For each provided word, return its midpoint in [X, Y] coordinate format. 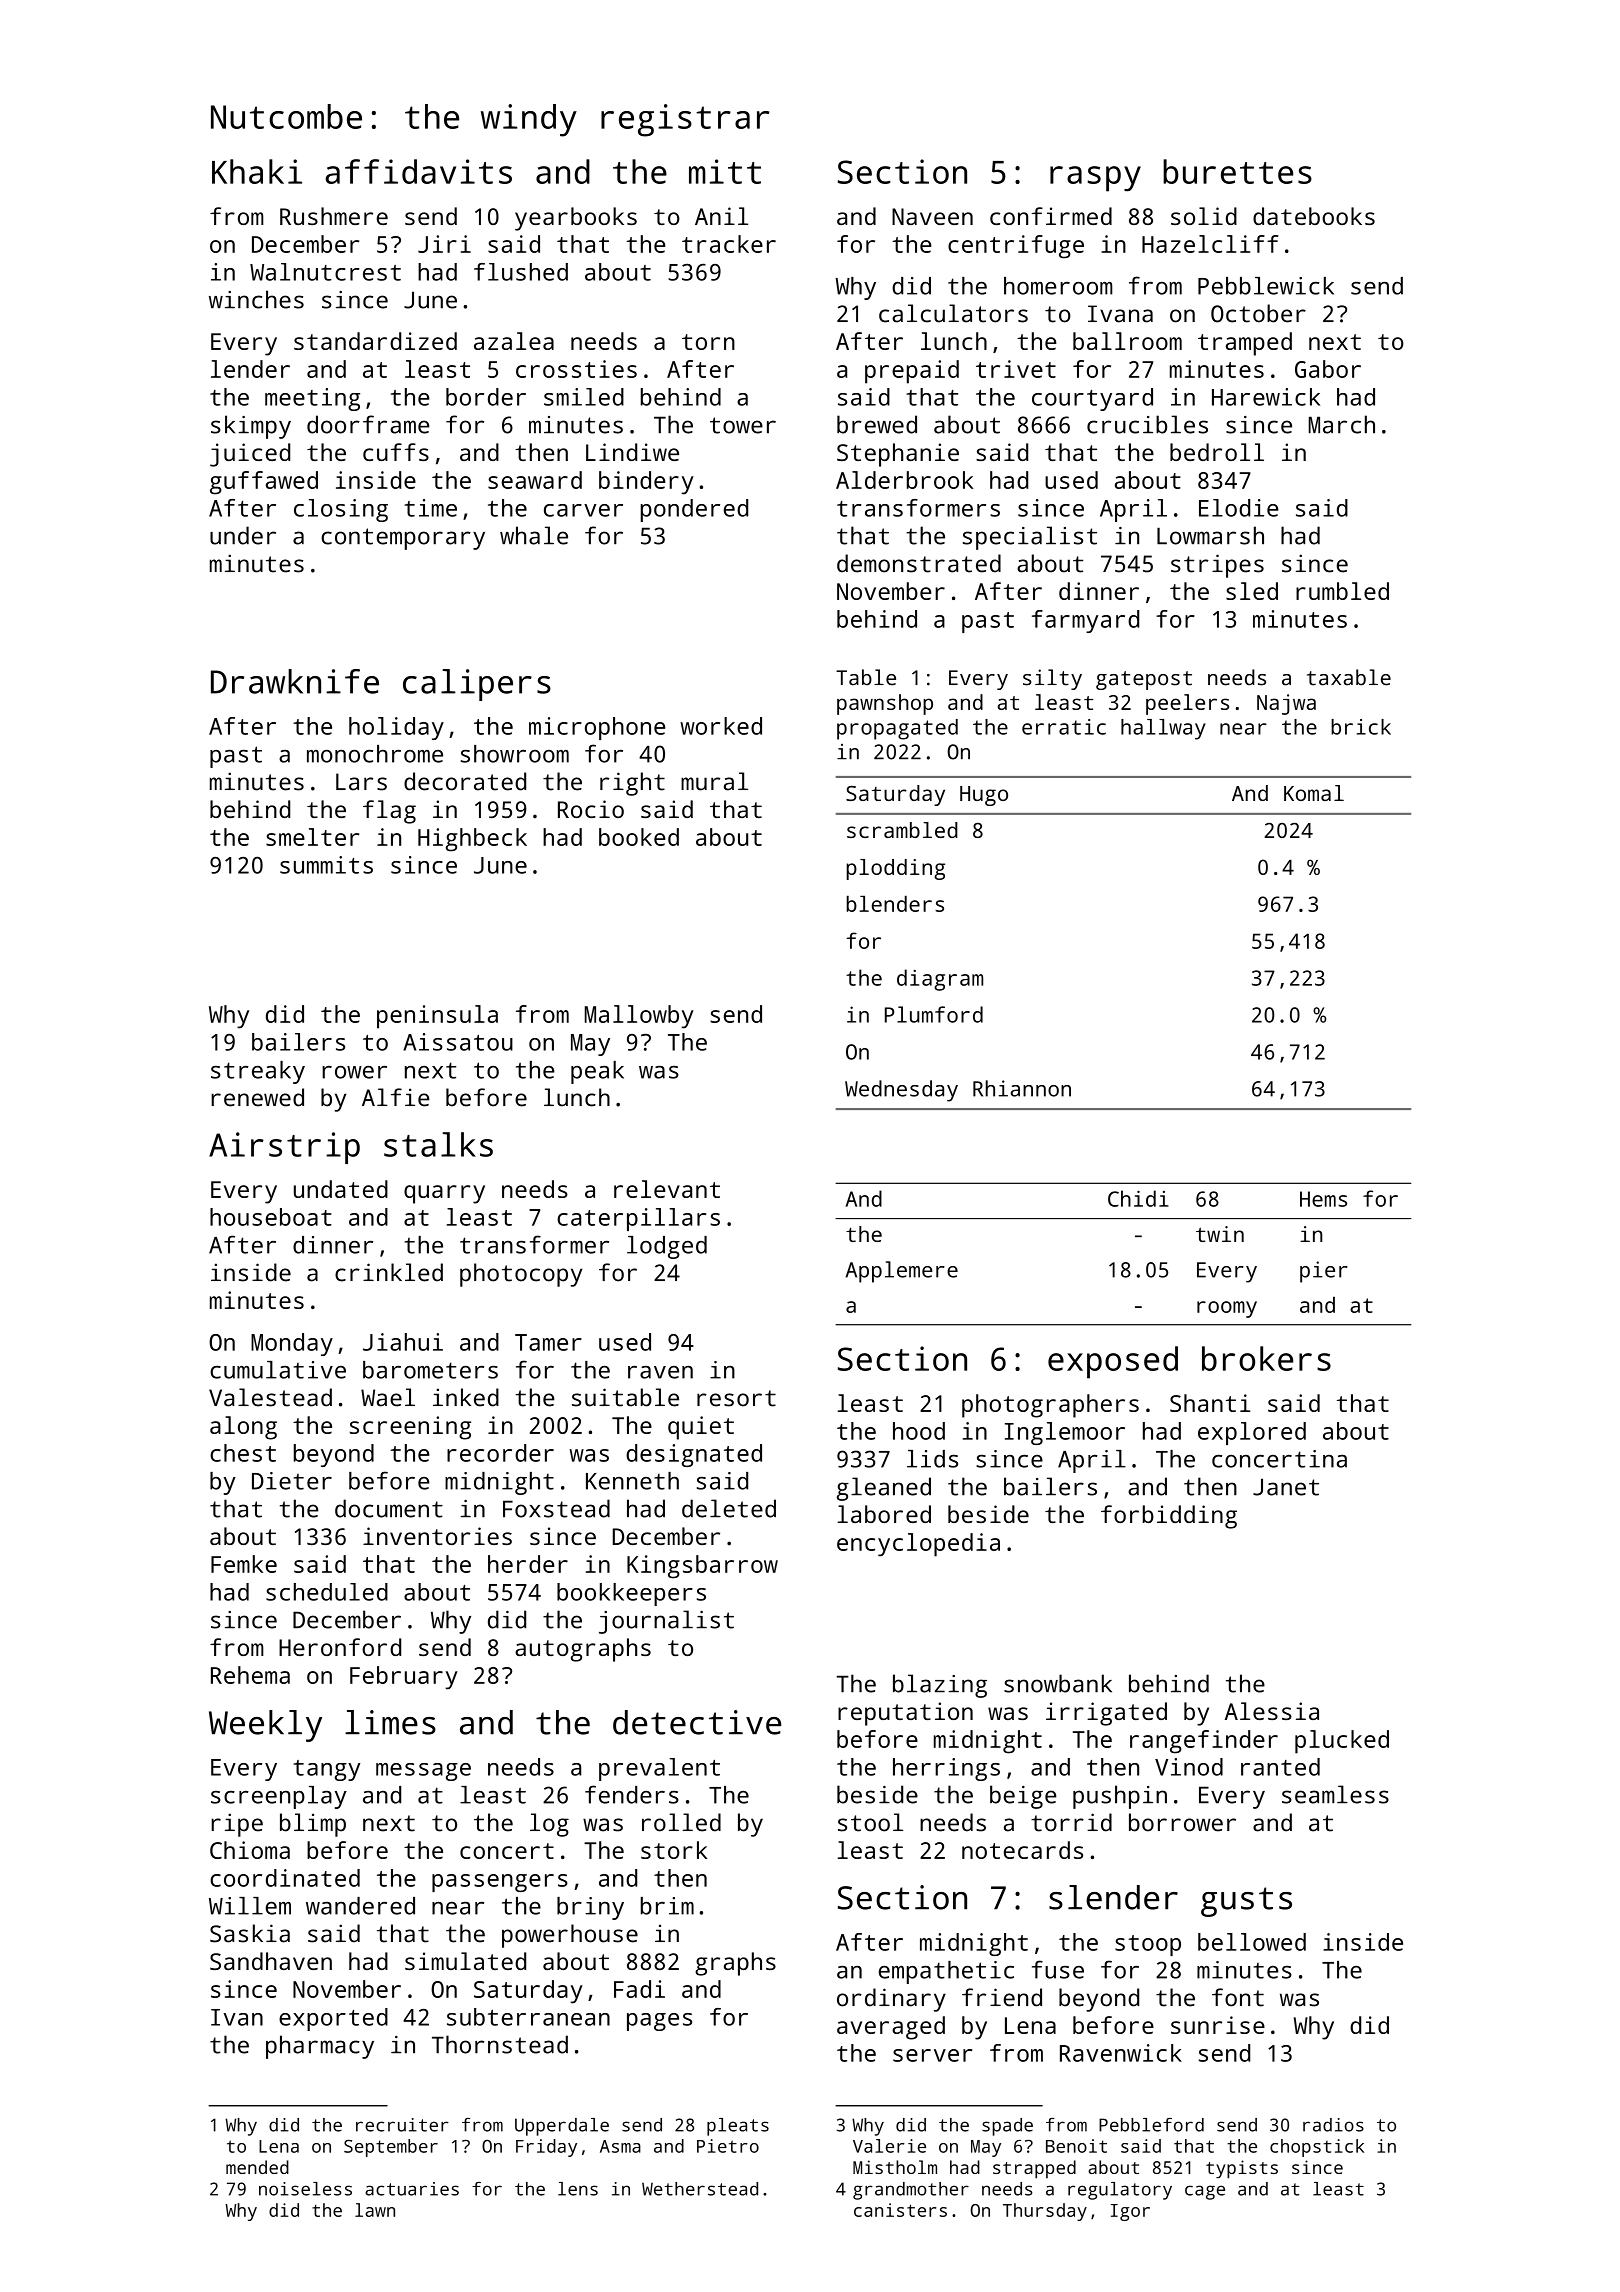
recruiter [402, 2125]
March [1342, 424]
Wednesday [901, 1091]
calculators [953, 313]
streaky [258, 1072]
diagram [940, 980]
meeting [312, 399]
